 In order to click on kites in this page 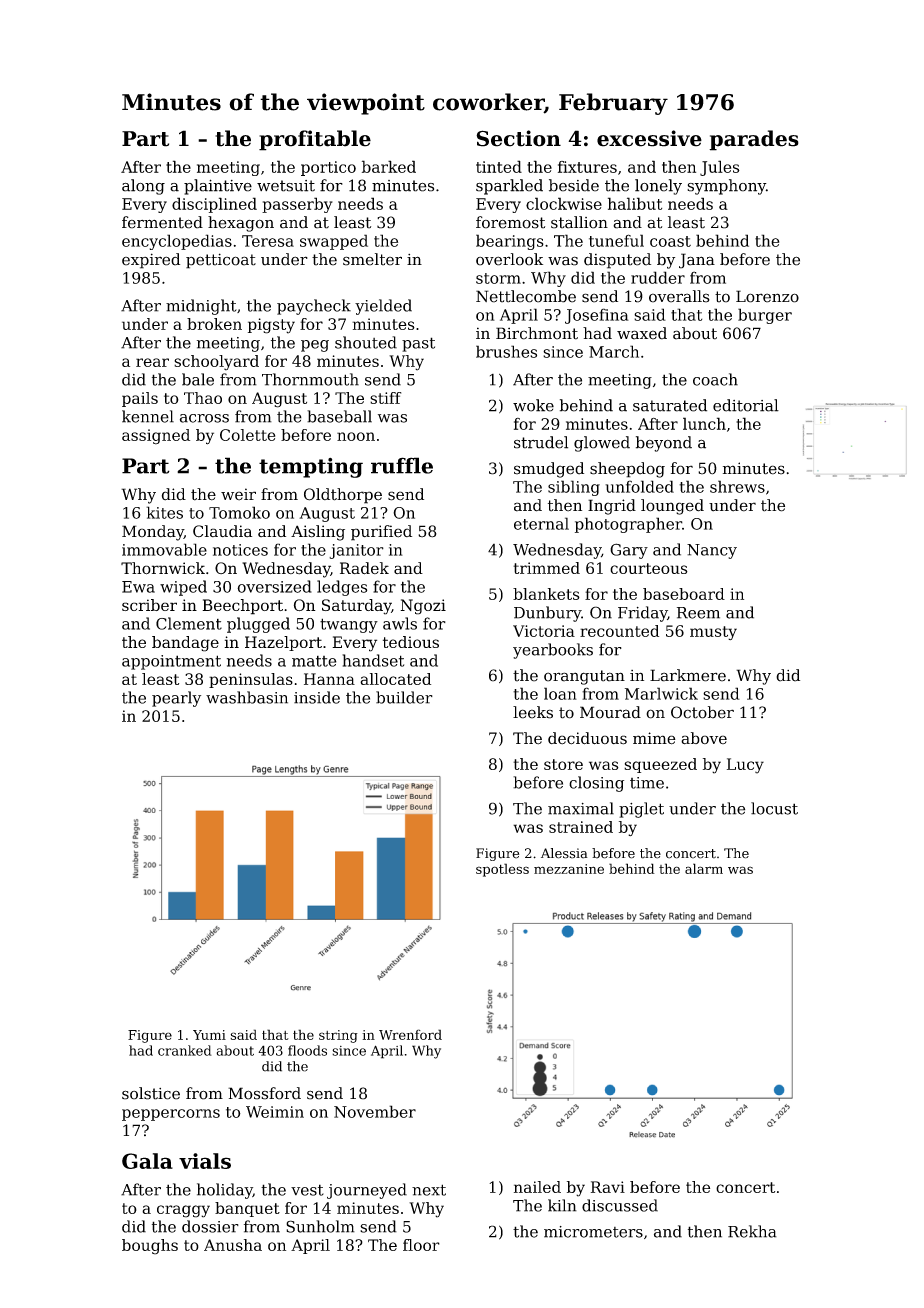, I will do `click(164, 512)`.
